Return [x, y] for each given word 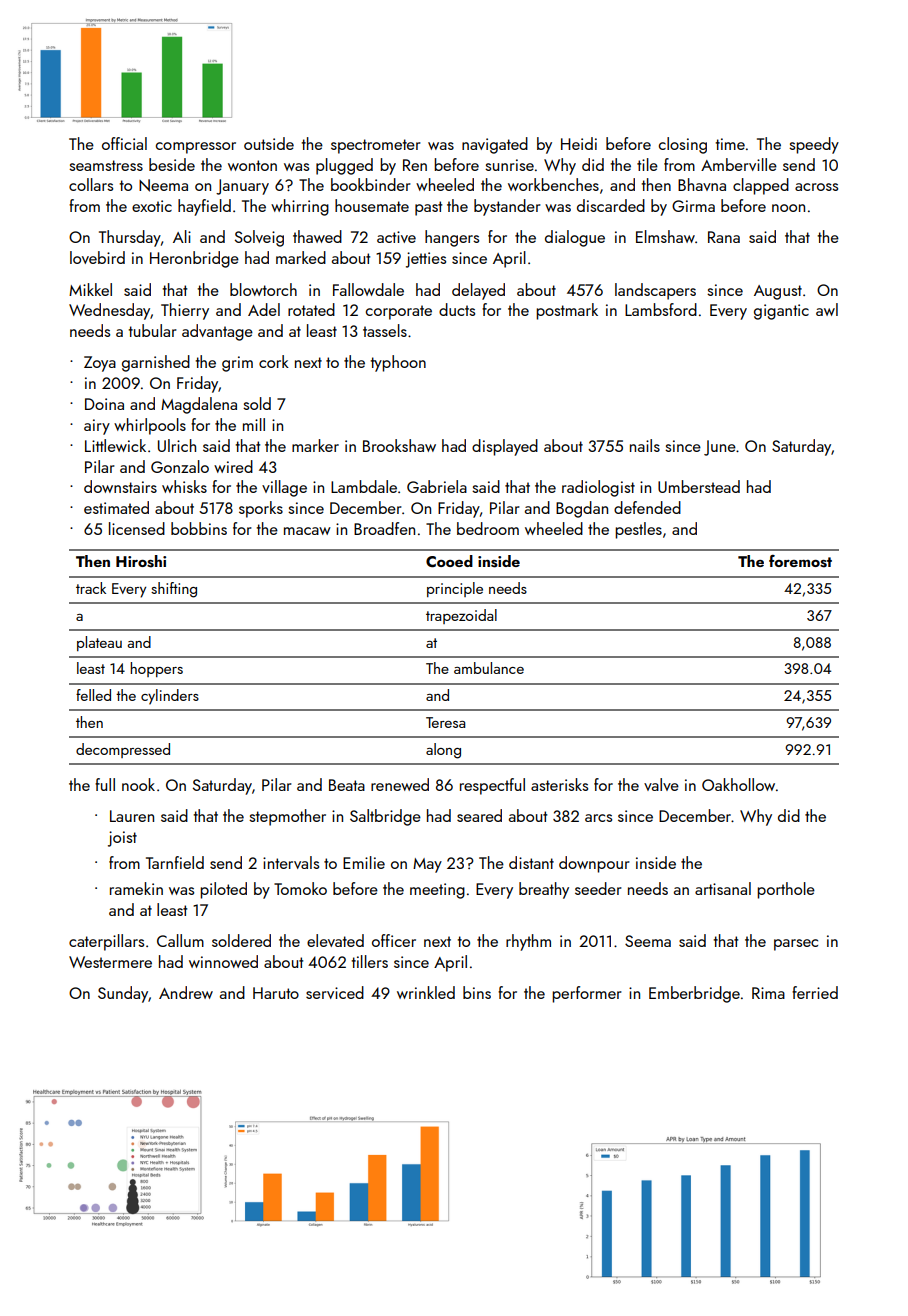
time [730, 144]
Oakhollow [738, 784]
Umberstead [699, 486]
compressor [196, 148]
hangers [452, 238]
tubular [153, 330]
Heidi [579, 143]
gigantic [781, 312]
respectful [492, 786]
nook [138, 784]
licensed [137, 528]
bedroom [488, 528]
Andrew [186, 992]
